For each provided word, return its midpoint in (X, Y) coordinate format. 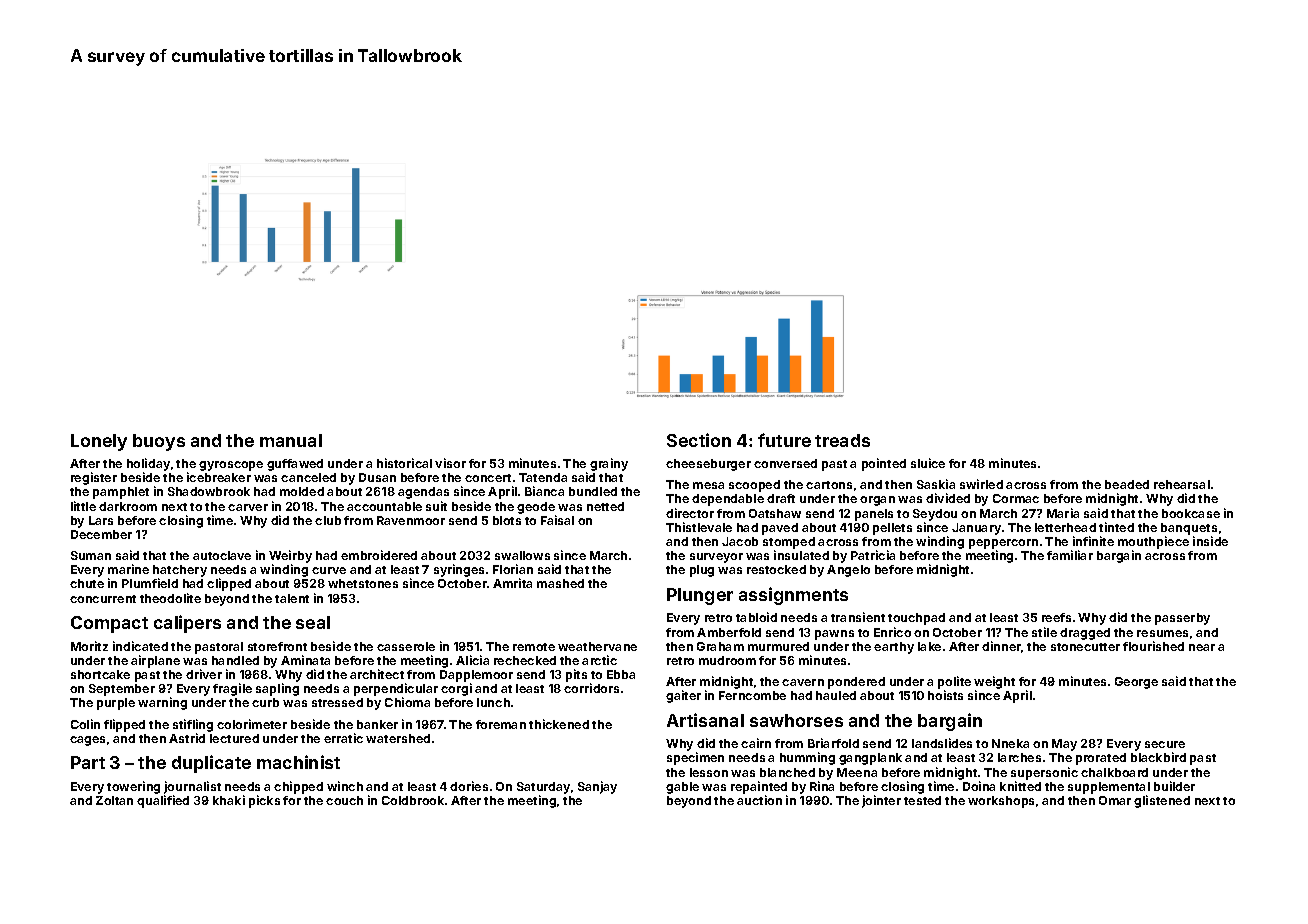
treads (842, 440)
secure (1165, 744)
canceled (308, 477)
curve (329, 570)
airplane (155, 661)
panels (874, 515)
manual (291, 440)
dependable (728, 500)
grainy (609, 464)
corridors (591, 688)
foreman (501, 724)
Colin (85, 724)
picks (264, 801)
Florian (513, 569)
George (1136, 683)
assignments (793, 596)
